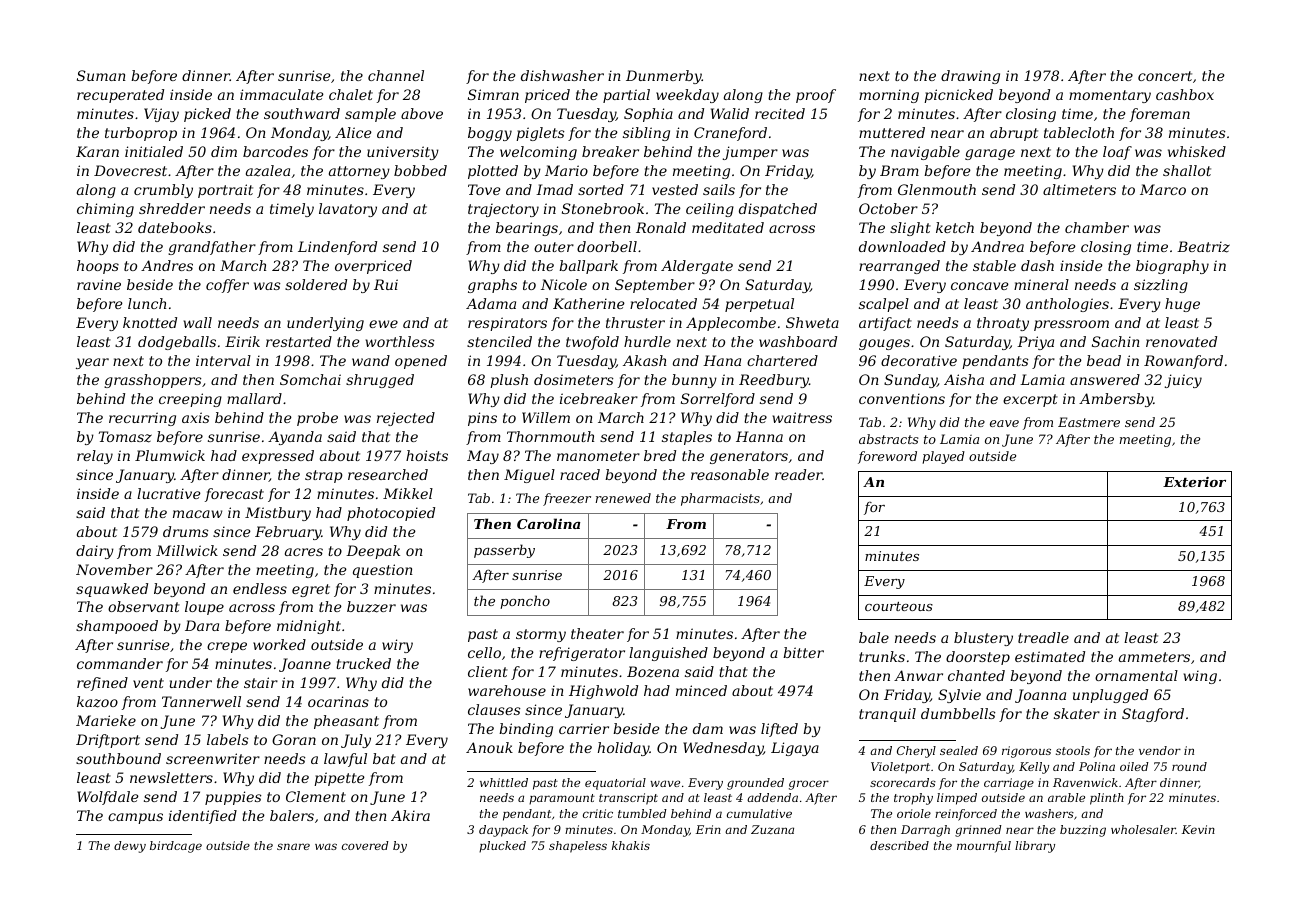 This screenshot has height=924, width=1308. I want to click on concert, so click(1165, 76).
